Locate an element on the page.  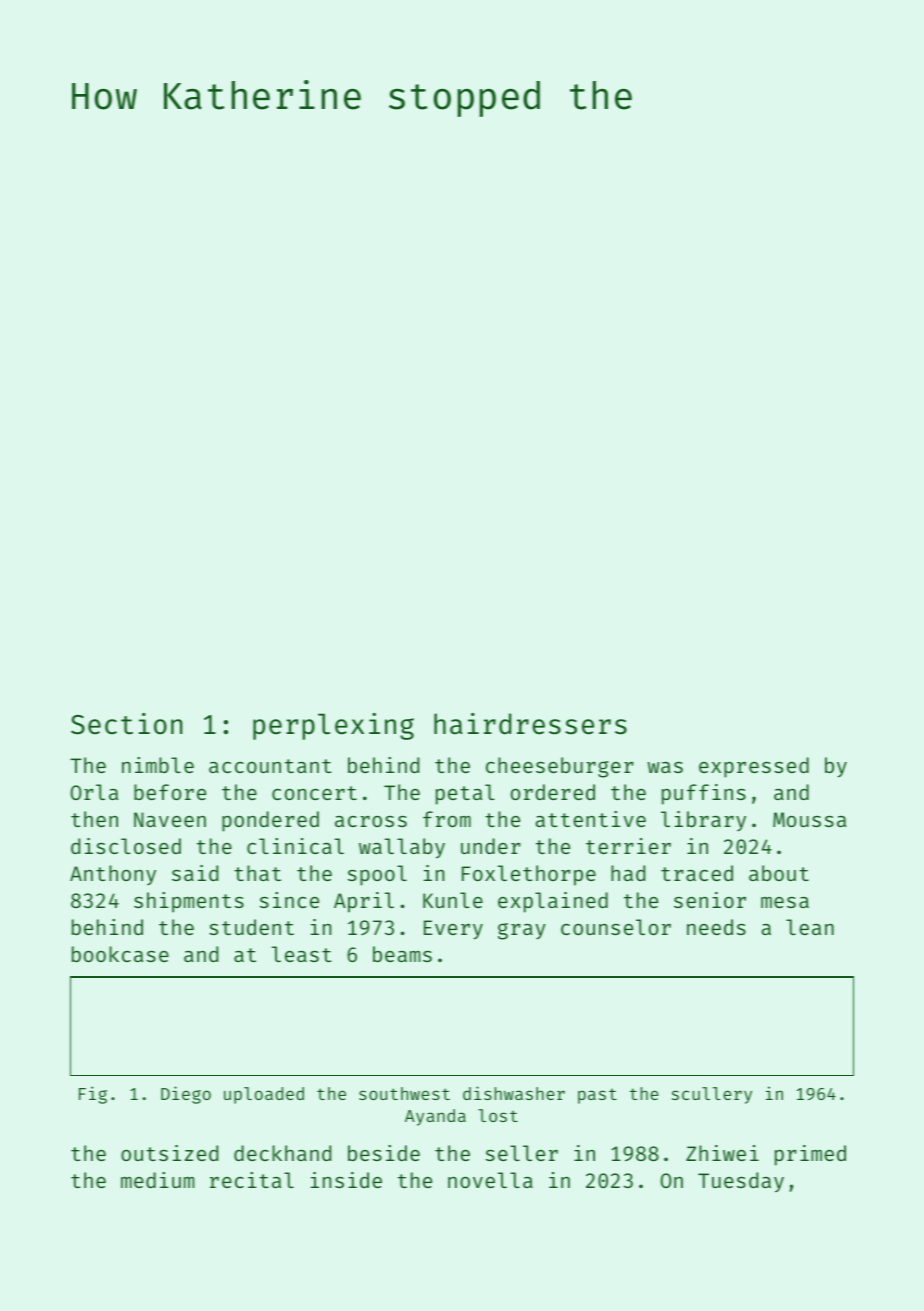
medium is located at coordinates (157, 1180).
